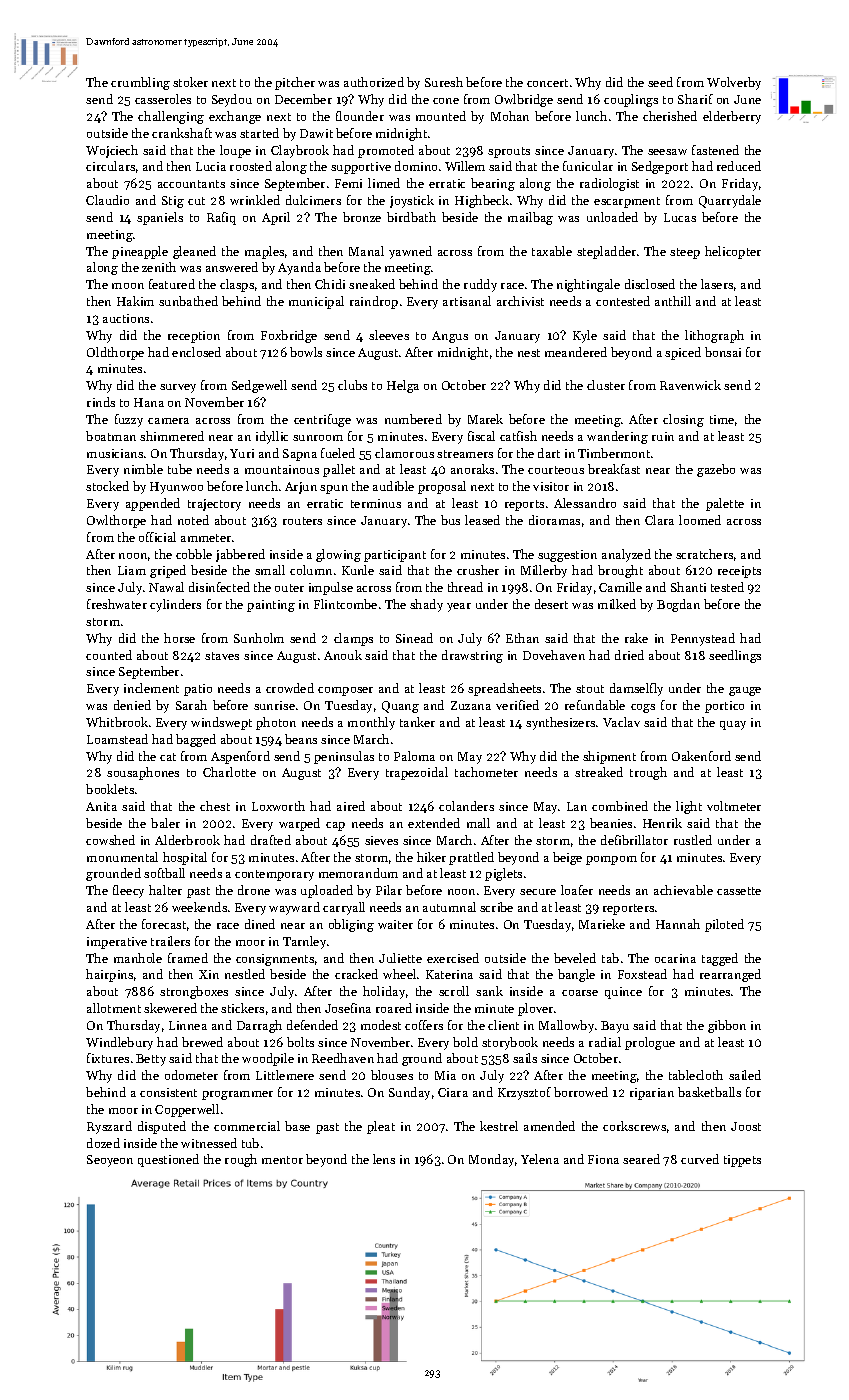 The width and height of the screenshot is (849, 1400). What do you see at coordinates (109, 1127) in the screenshot?
I see `Ryszard` at bounding box center [109, 1127].
